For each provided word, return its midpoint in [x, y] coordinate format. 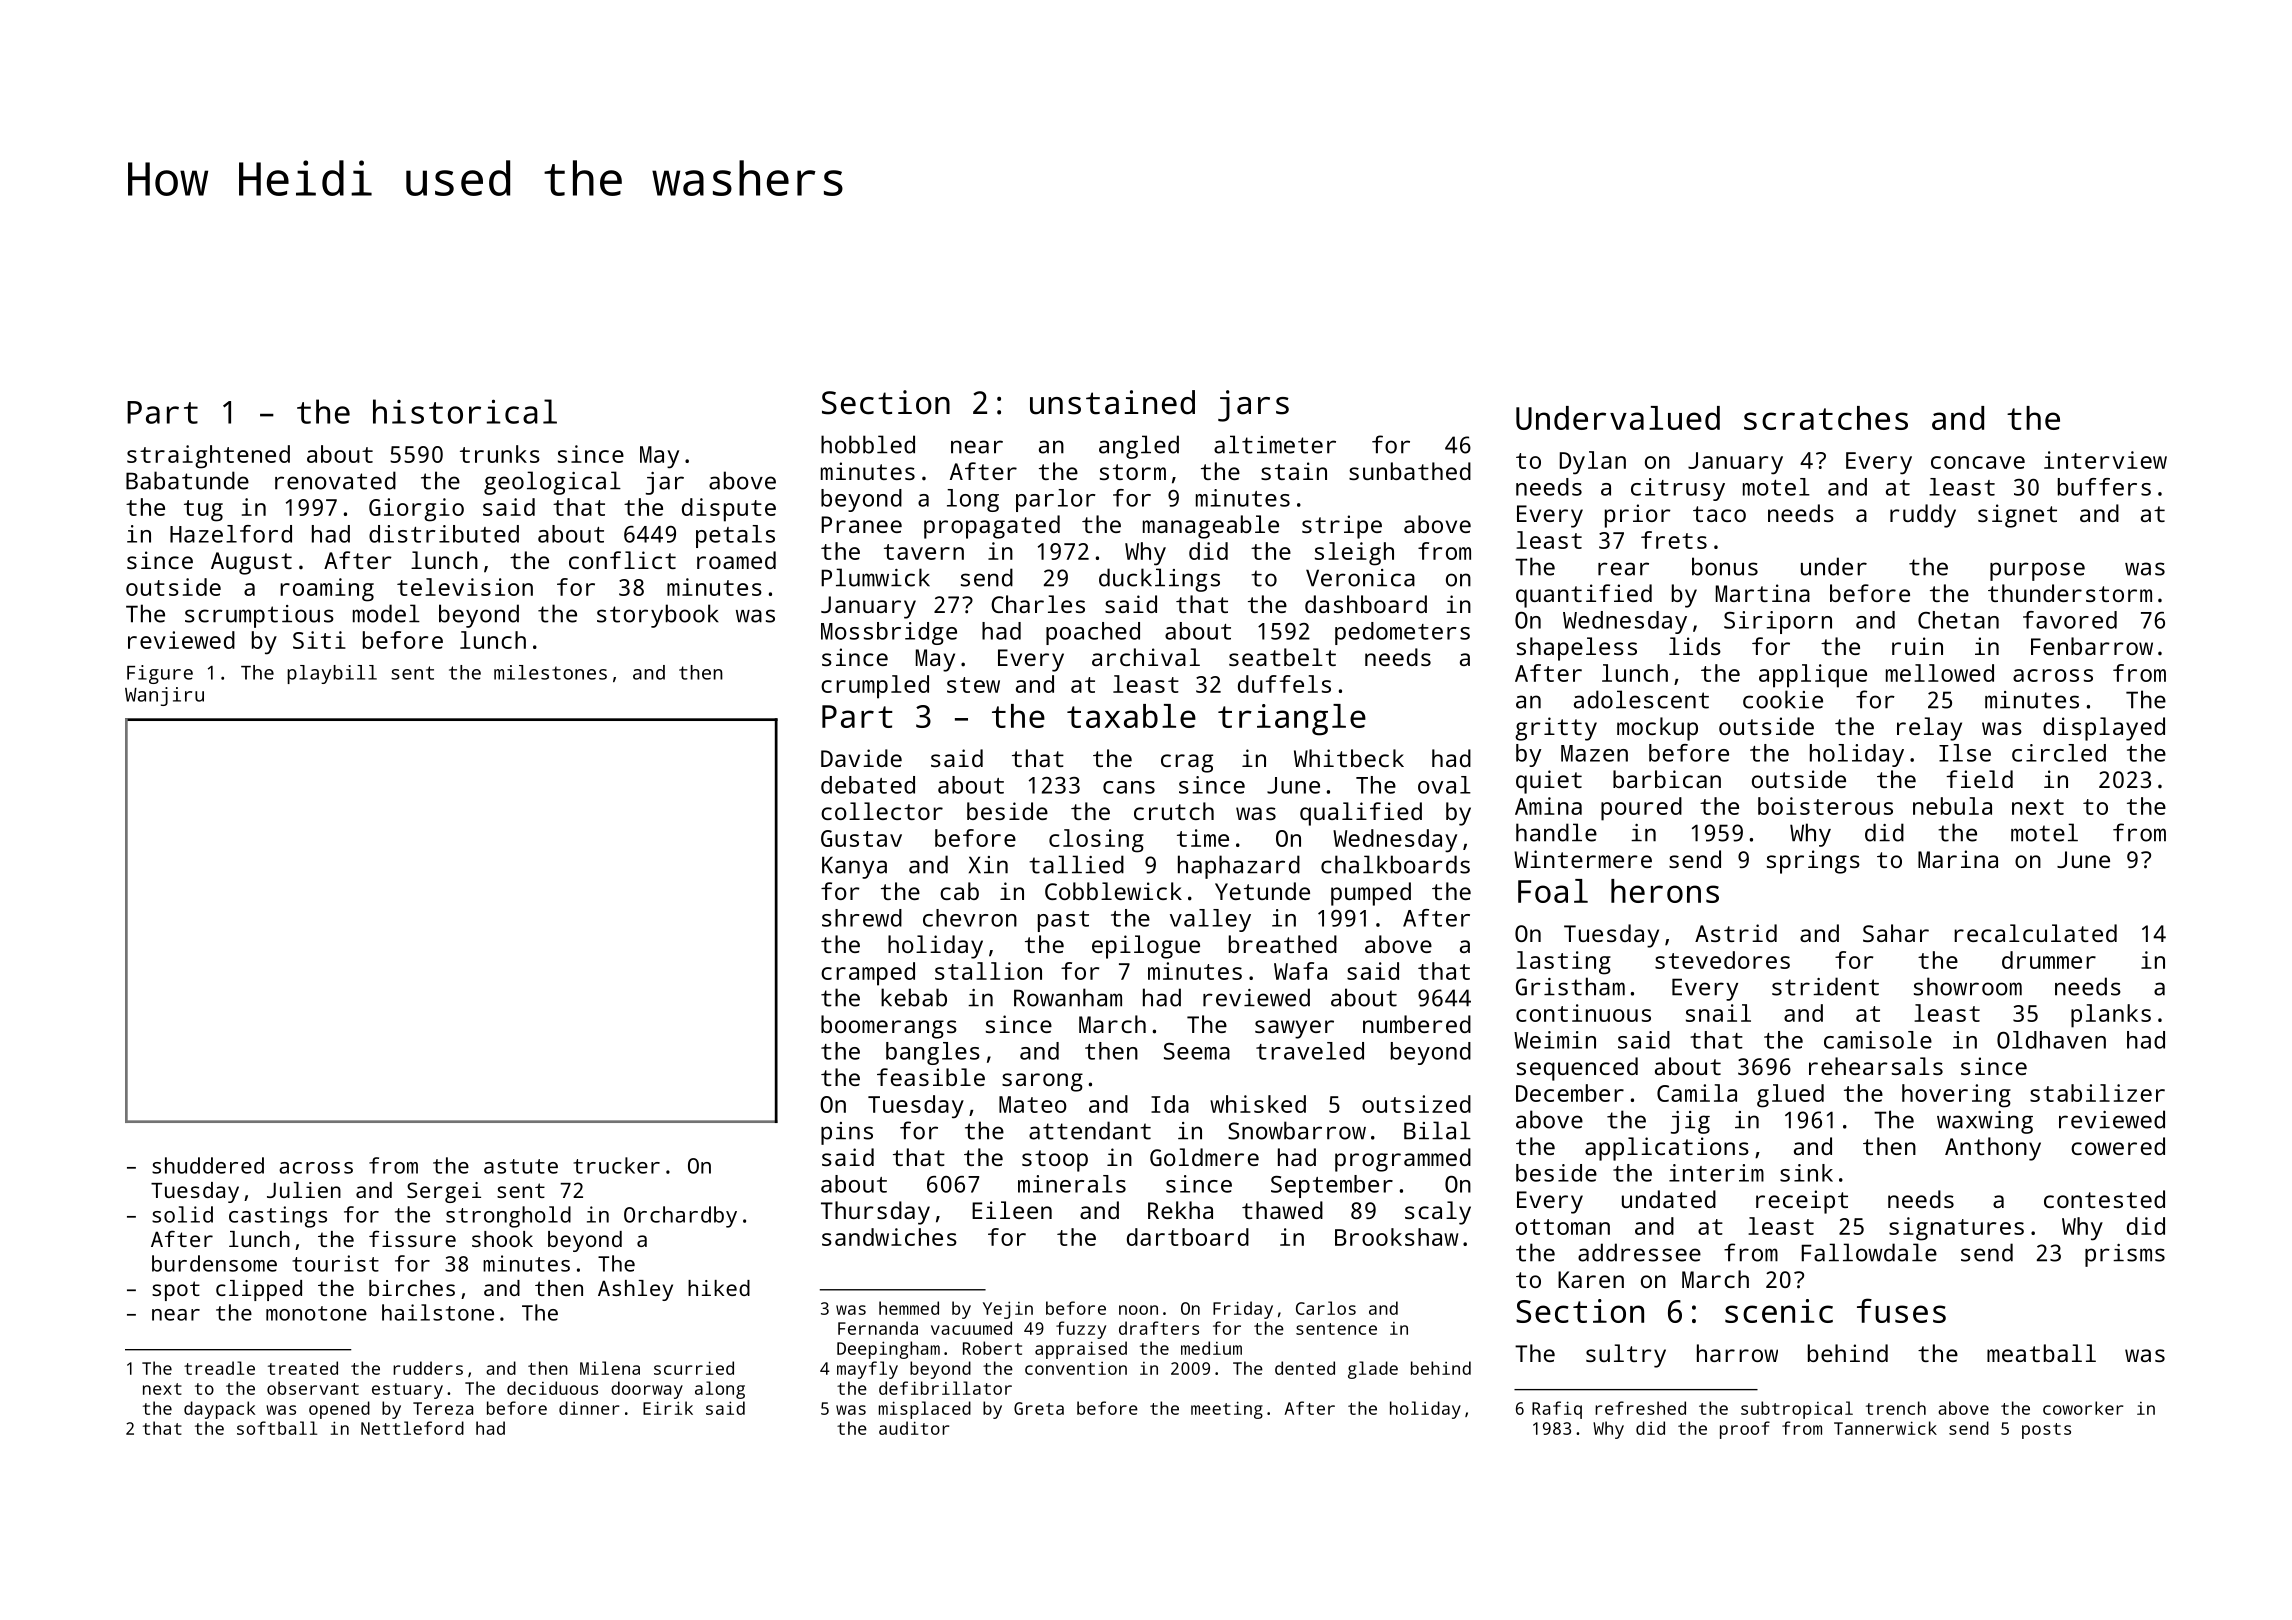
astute [521, 1166]
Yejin [1008, 1310]
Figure [160, 674]
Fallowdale [1869, 1252]
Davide [861, 758]
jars [1253, 406]
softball [277, 1428]
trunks [500, 454]
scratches [1826, 418]
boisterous [1825, 806]
